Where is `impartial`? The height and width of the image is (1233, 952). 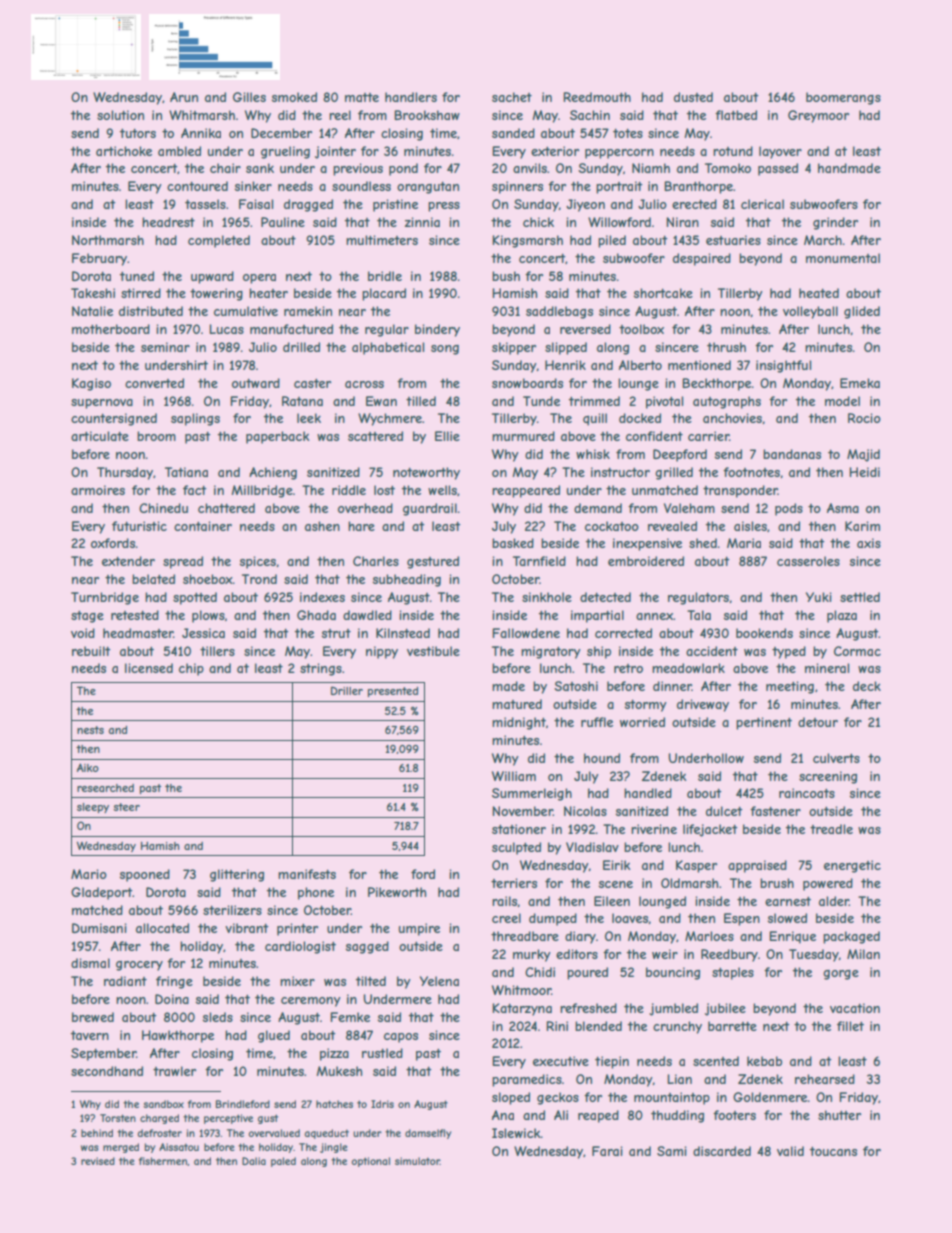
impartial is located at coordinates (597, 616).
